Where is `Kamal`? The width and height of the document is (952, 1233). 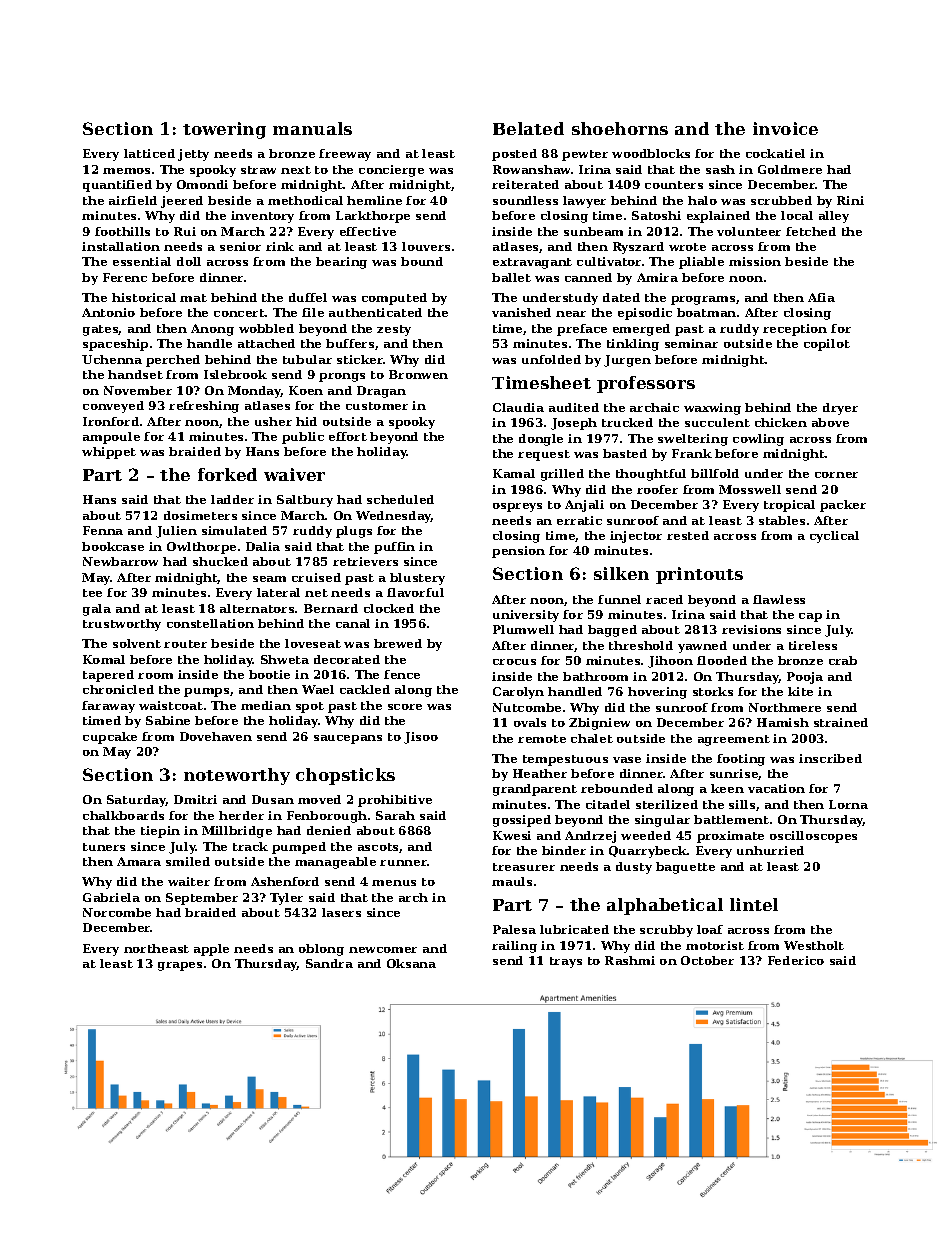
Kamal is located at coordinates (514, 473).
